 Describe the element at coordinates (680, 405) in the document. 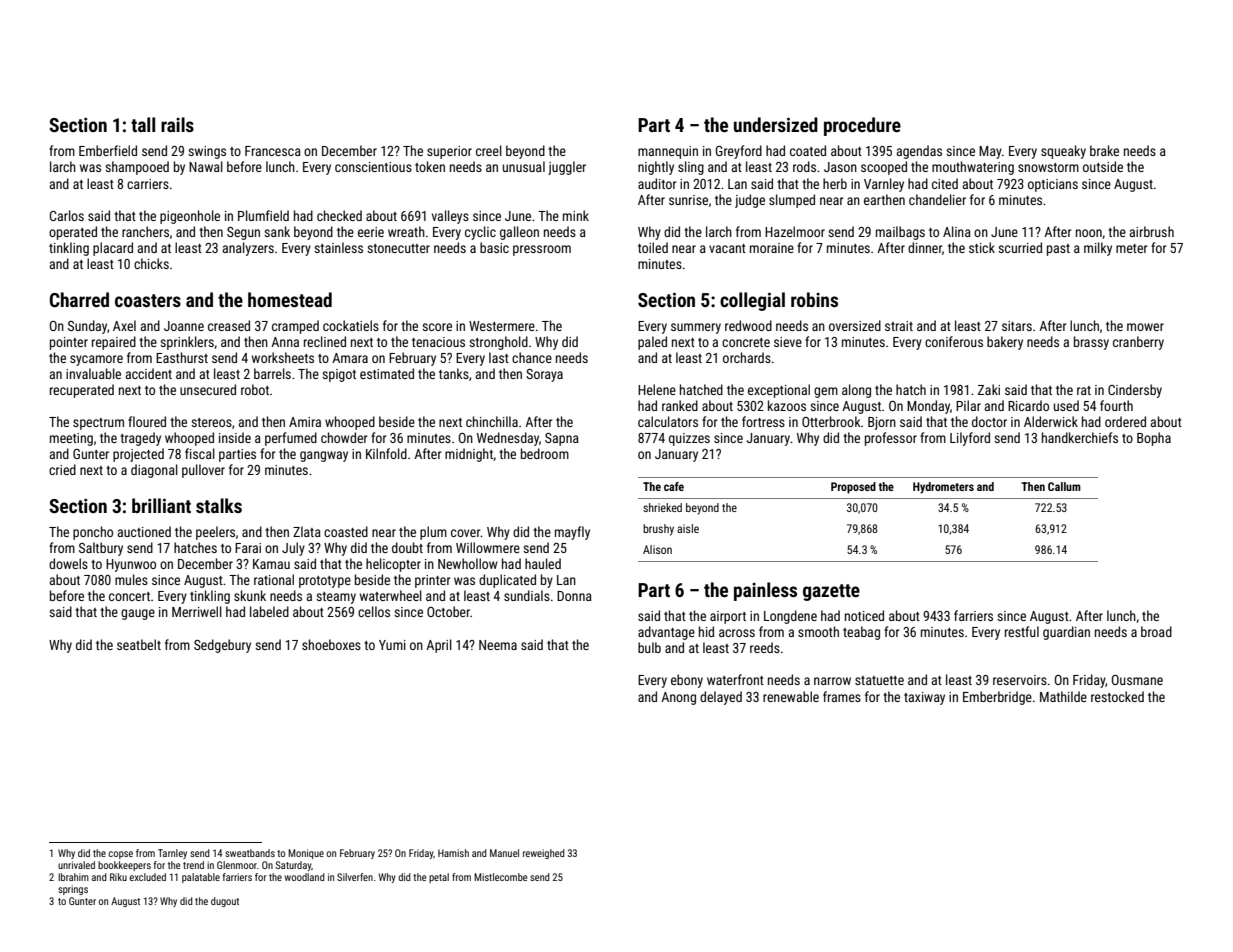

I see `ranked` at that location.
